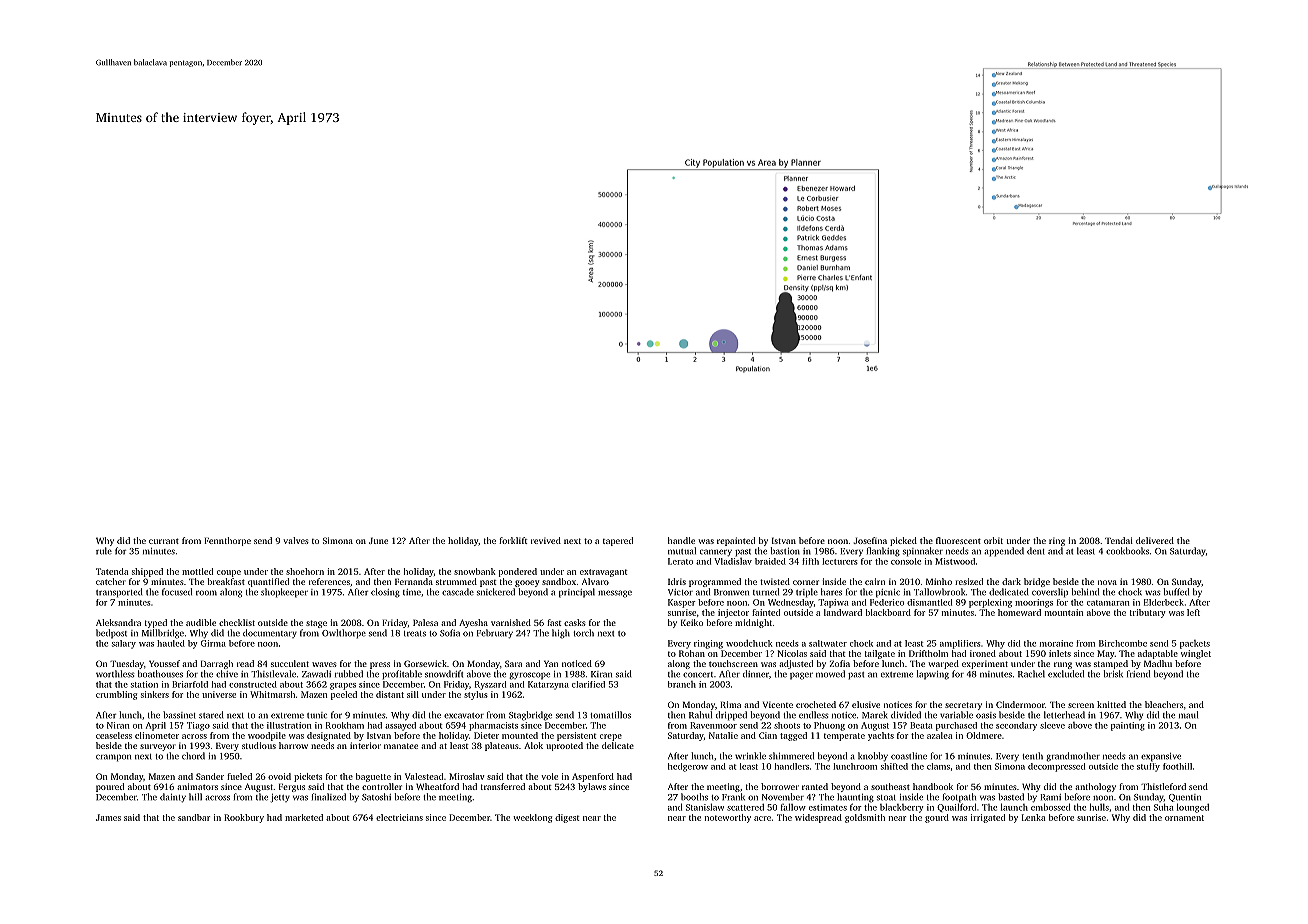 The image size is (1308, 924). I want to click on Katarzyna, so click(548, 685).
